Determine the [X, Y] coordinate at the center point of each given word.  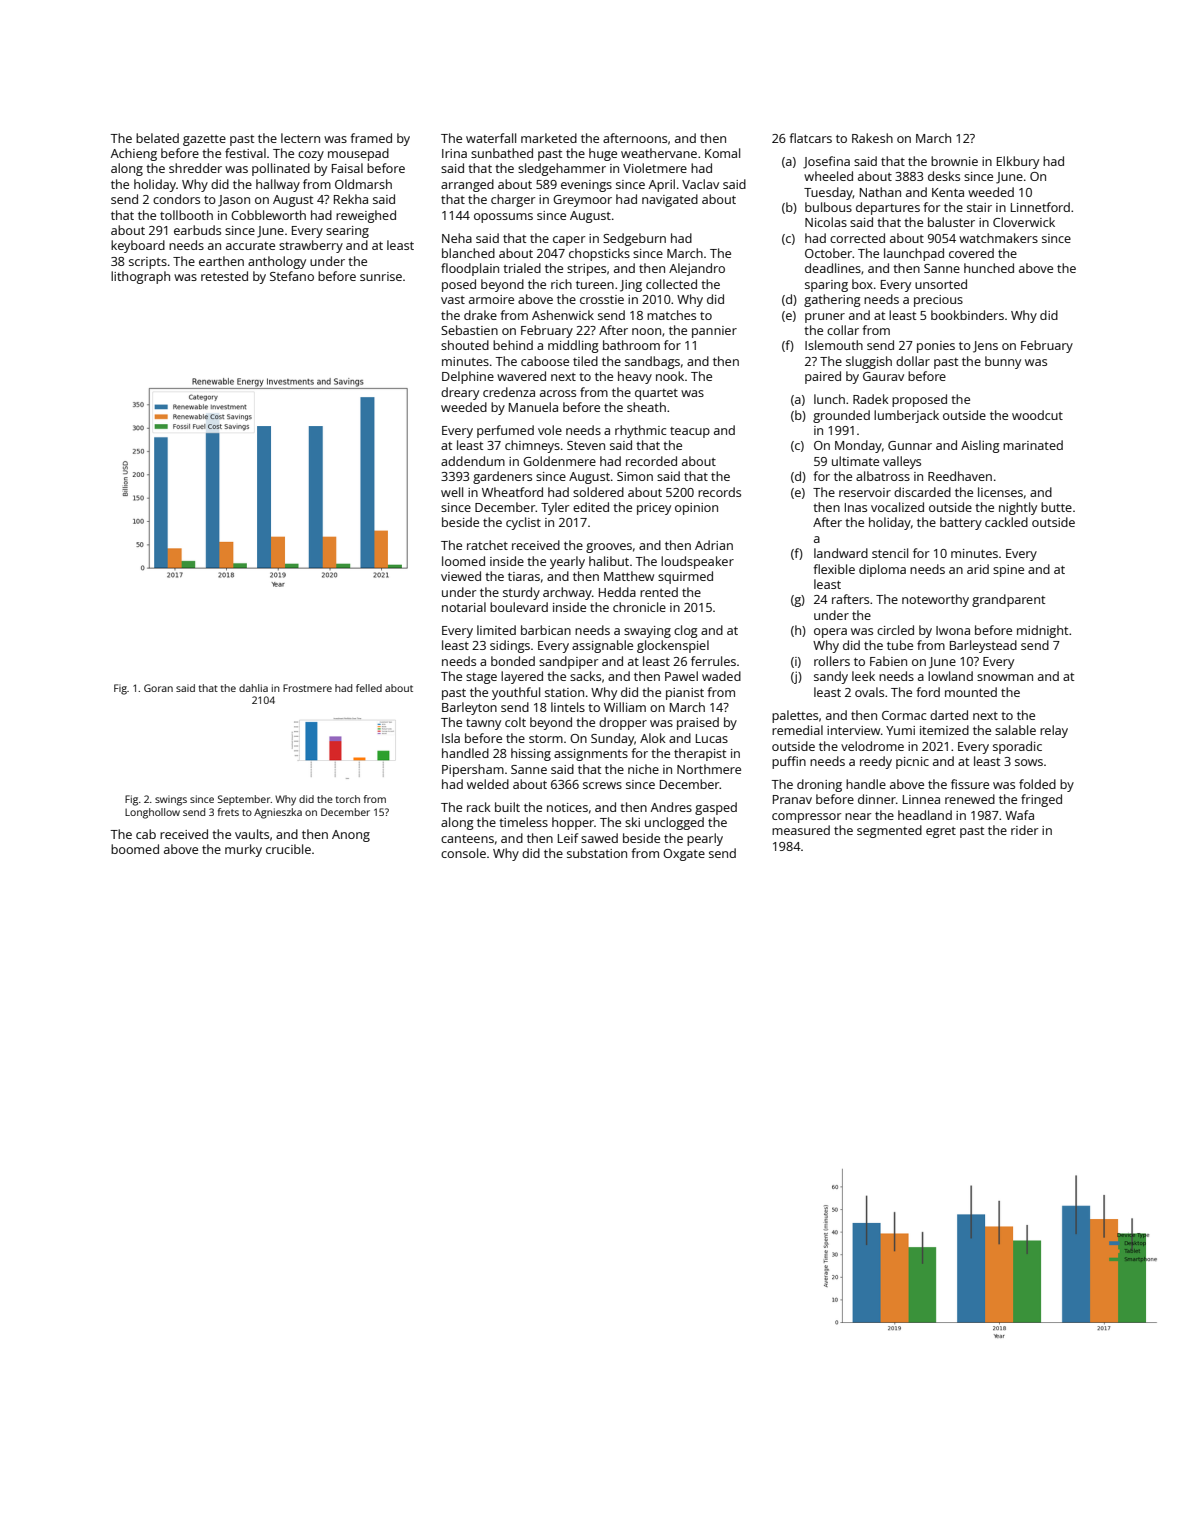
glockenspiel [673, 646]
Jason [234, 201]
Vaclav [700, 184]
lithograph [140, 277]
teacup [690, 432]
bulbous [828, 207]
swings [171, 800]
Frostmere [307, 688]
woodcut [1037, 415]
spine [1008, 571]
